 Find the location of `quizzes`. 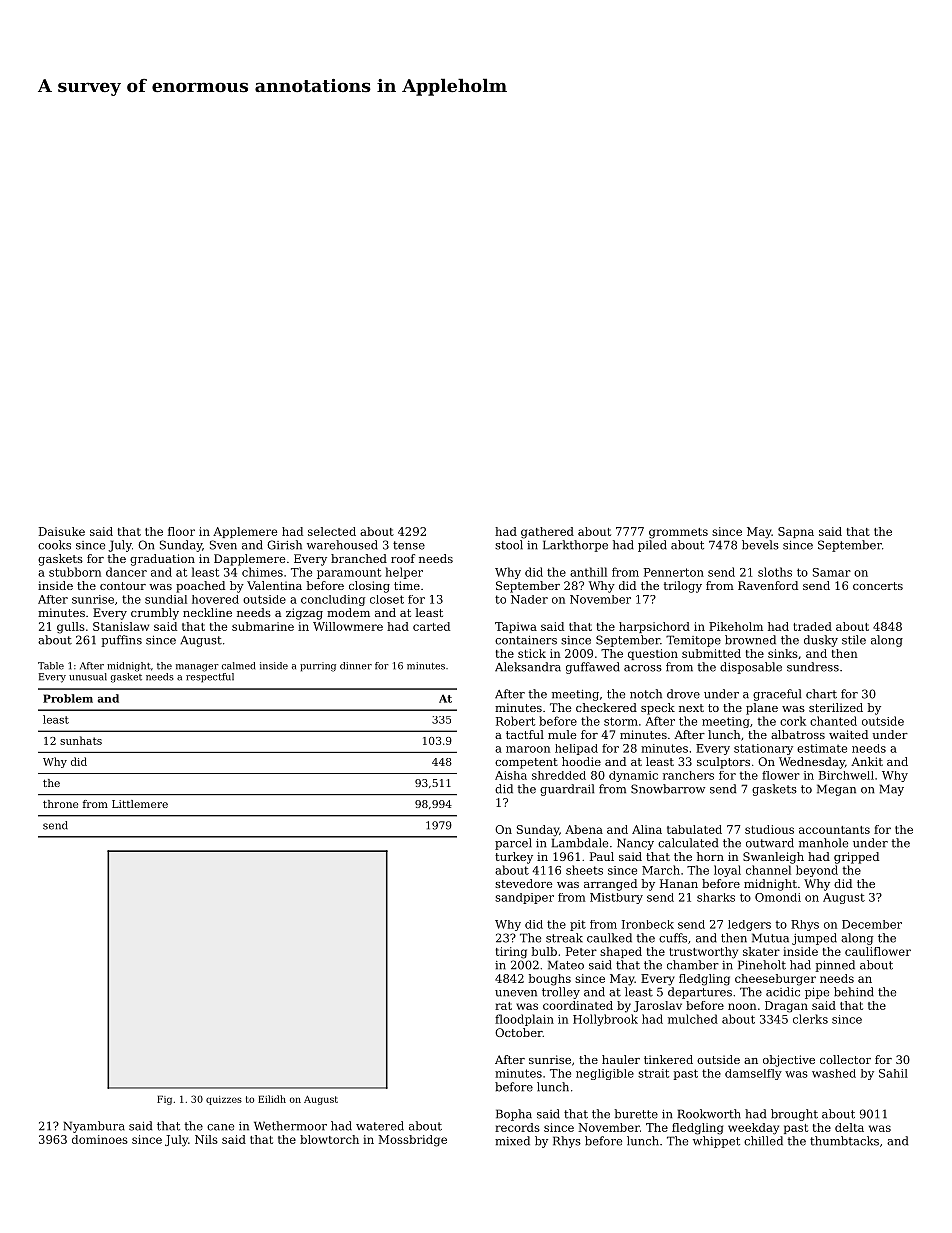

quizzes is located at coordinates (224, 1100).
